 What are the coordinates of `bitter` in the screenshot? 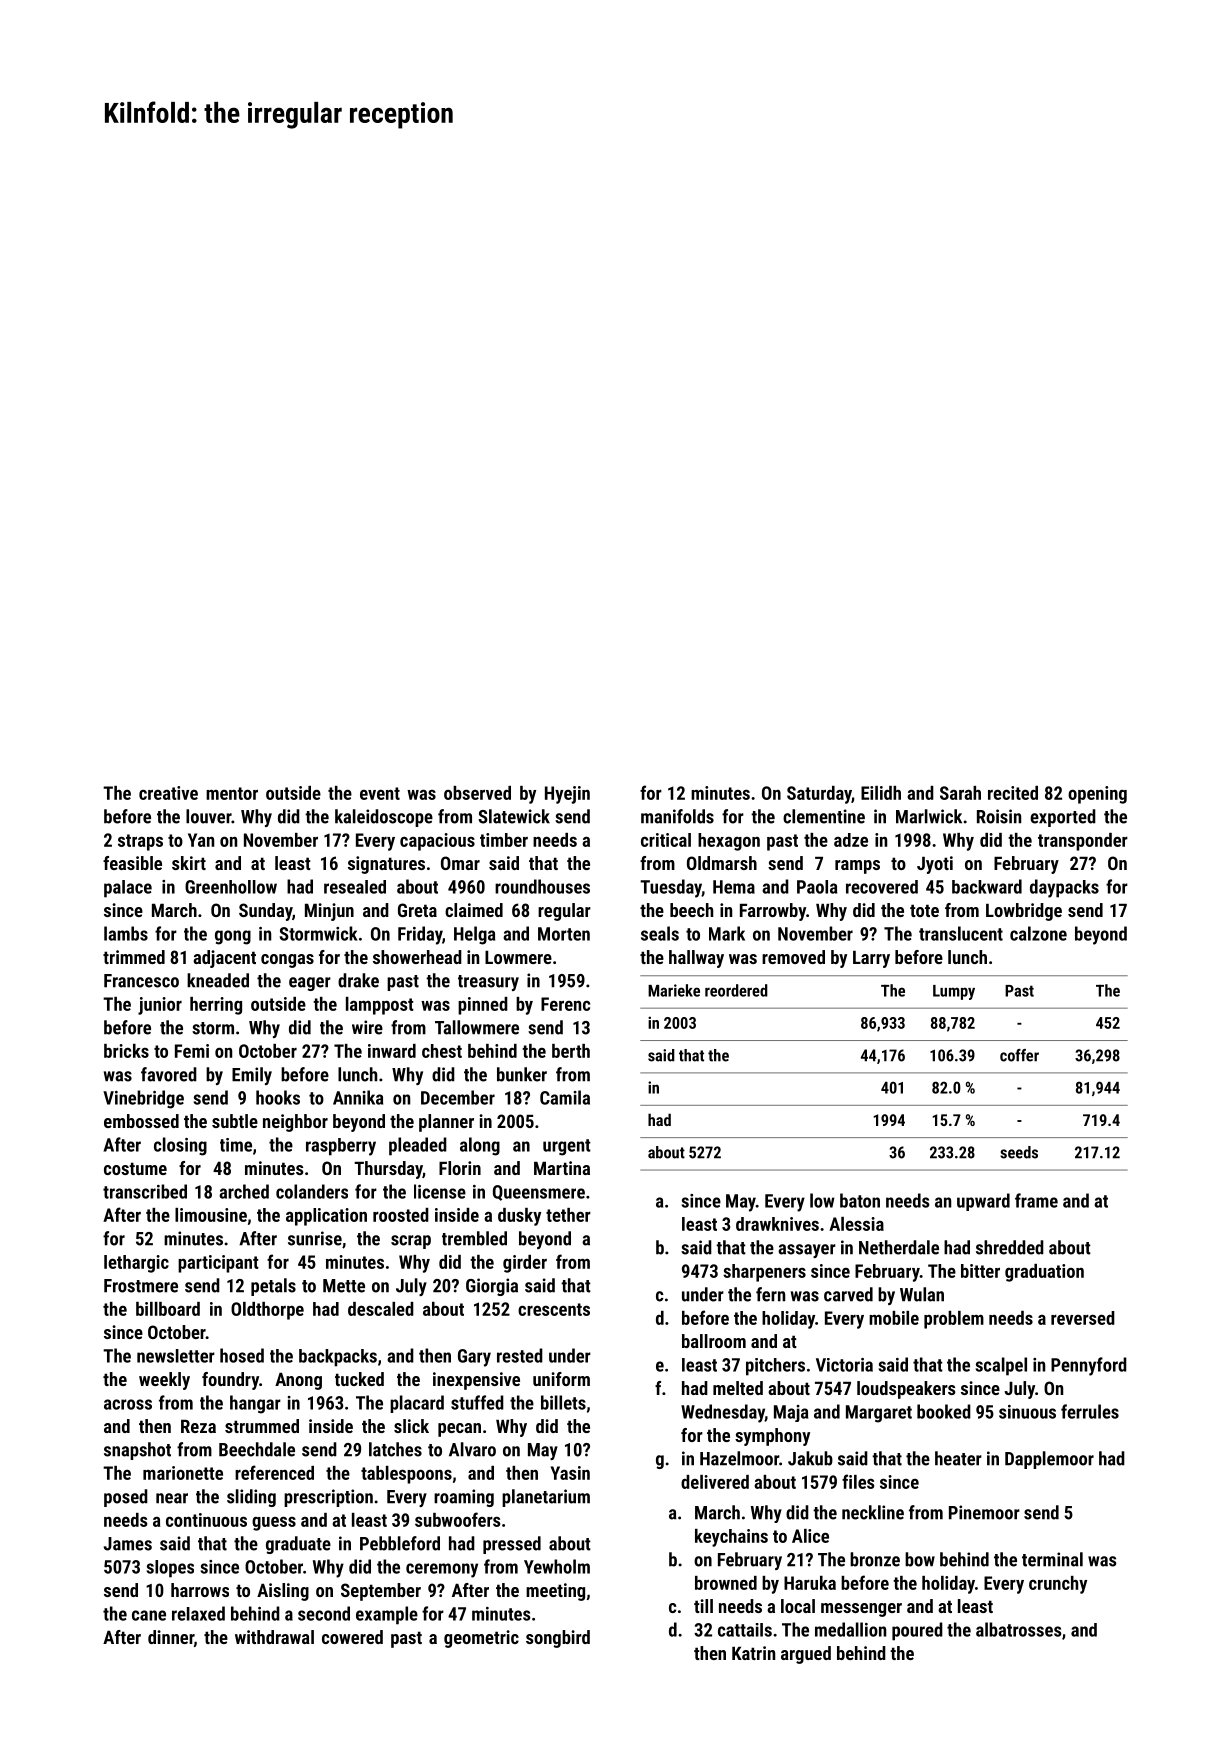 It's located at (980, 1271).
